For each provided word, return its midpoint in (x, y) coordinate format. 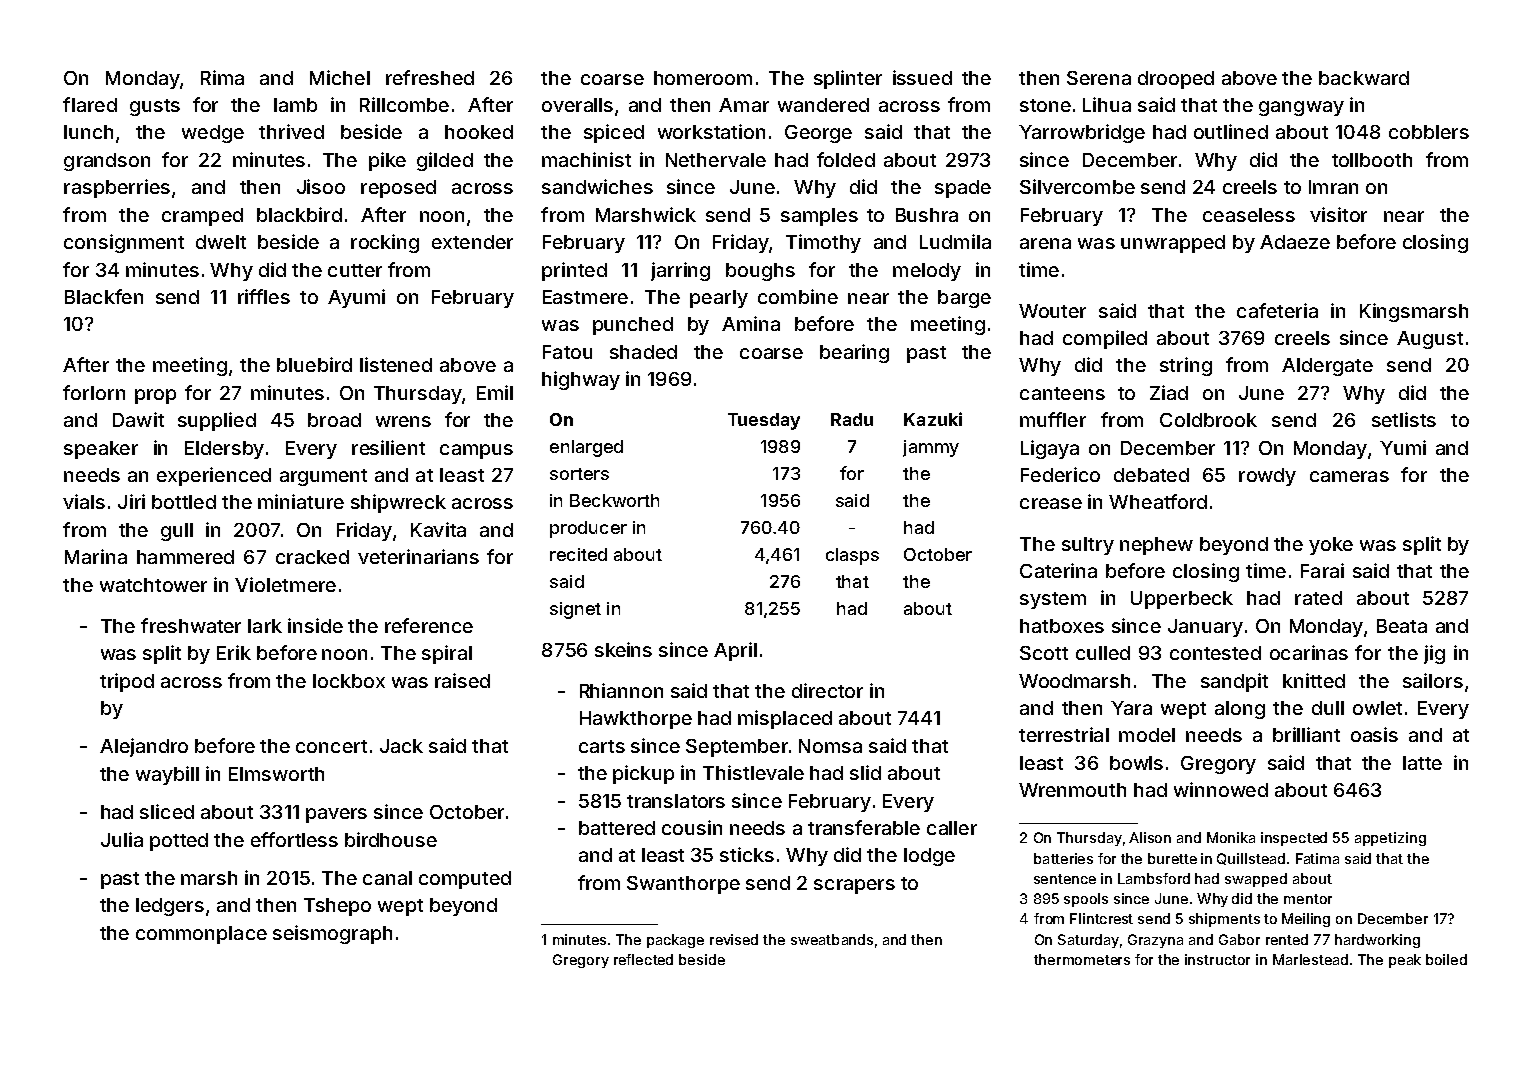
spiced (614, 133)
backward (1364, 78)
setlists (1404, 419)
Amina (751, 323)
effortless (294, 839)
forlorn (94, 392)
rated (1318, 598)
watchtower (153, 585)
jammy (931, 448)
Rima (222, 77)
